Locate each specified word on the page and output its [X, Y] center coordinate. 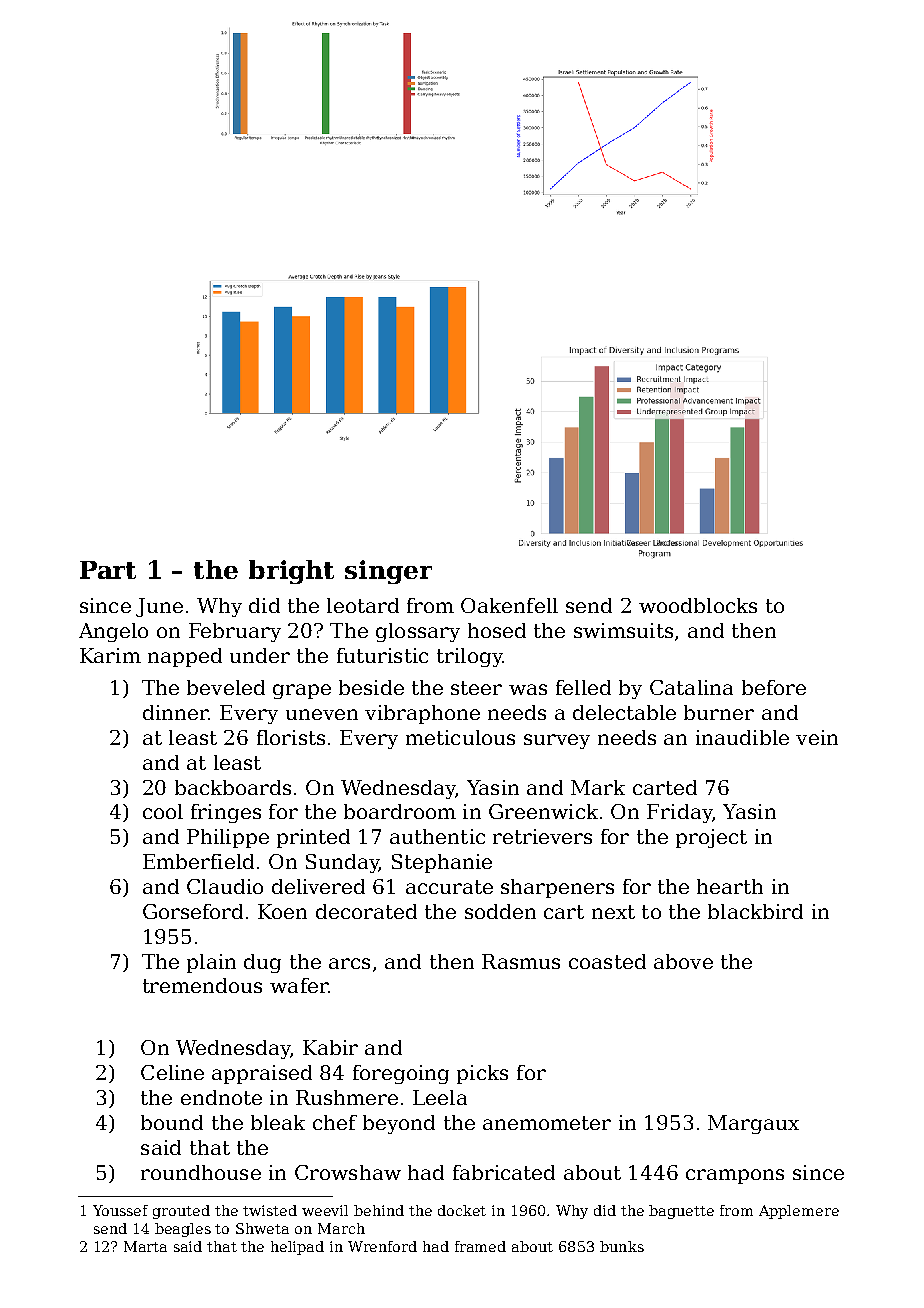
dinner [175, 712]
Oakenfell [509, 605]
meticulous [460, 737]
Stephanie [442, 863]
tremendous [202, 985]
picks [482, 1074]
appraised [262, 1074]
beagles [183, 1230]
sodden [500, 911]
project [711, 838]
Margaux [753, 1124]
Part [108, 570]
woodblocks [698, 605]
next [613, 912]
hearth [730, 886]
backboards [233, 787]
